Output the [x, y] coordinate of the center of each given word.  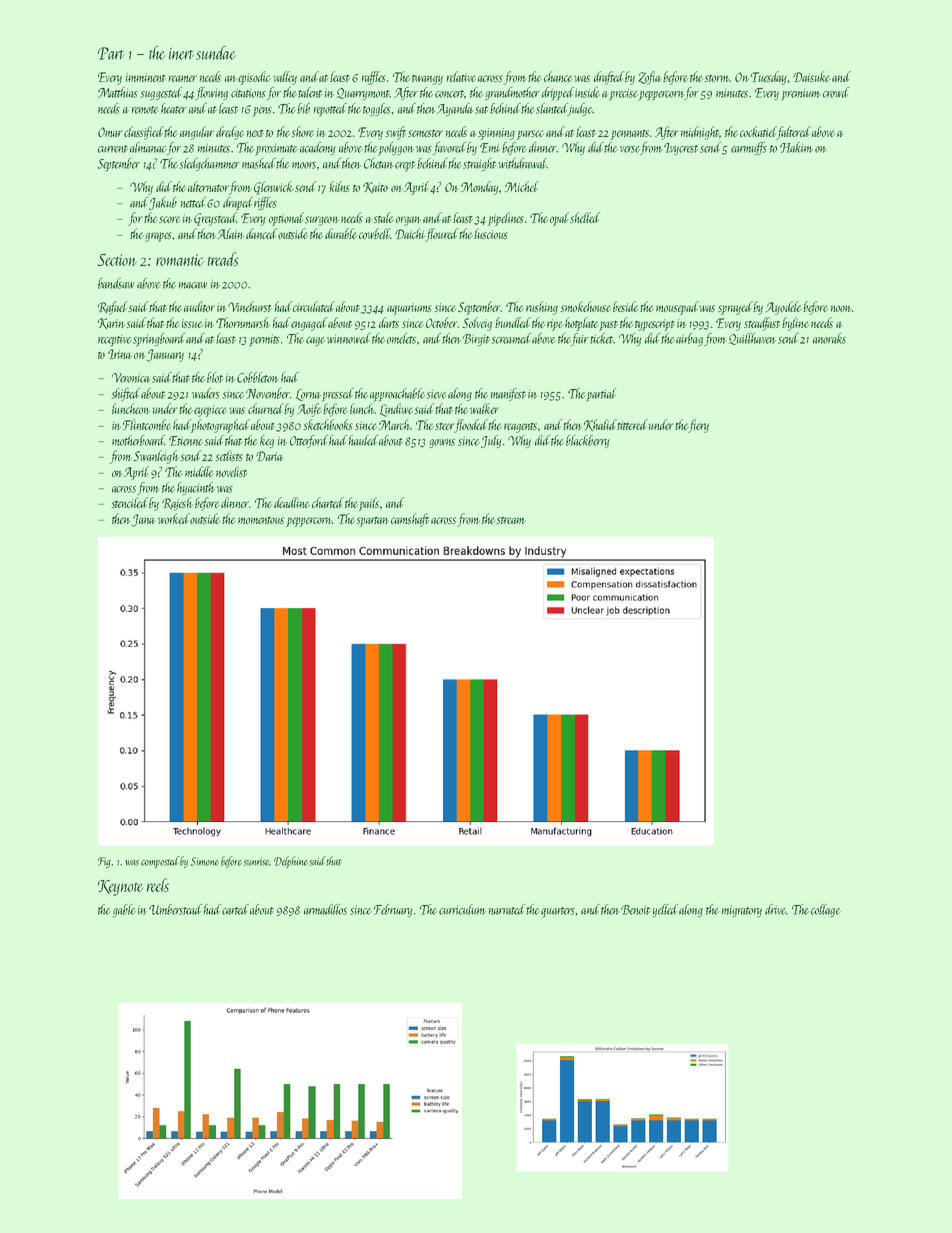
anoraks [829, 338]
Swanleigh [156, 457]
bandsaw [116, 283]
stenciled [129, 502]
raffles [374, 78]
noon [841, 308]
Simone [205, 861]
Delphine [291, 862]
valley [285, 78]
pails [369, 504]
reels [158, 885]
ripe [555, 325]
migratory [742, 911]
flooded [471, 426]
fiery [699, 426]
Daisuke [811, 76]
